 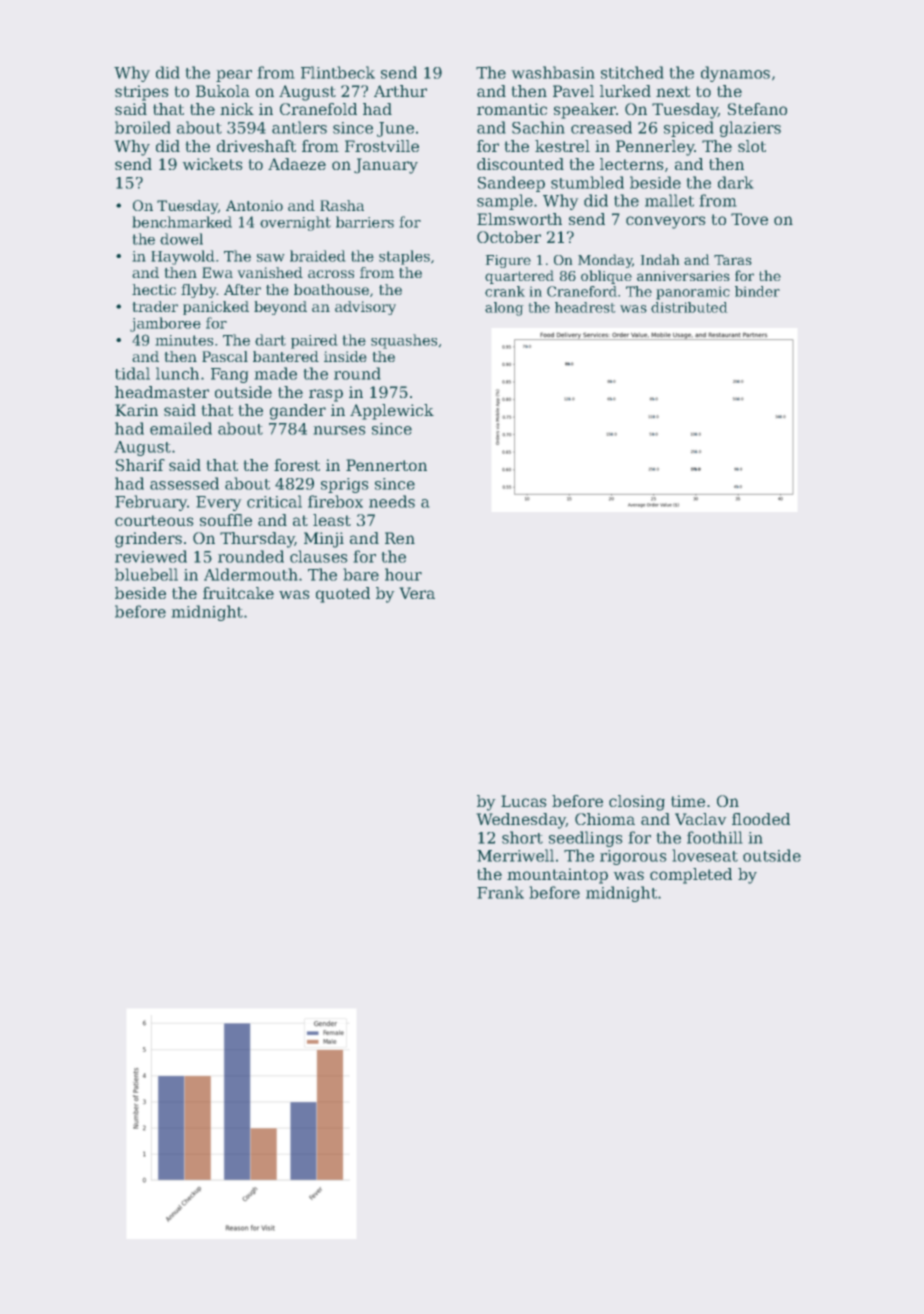 I want to click on lunch, so click(x=177, y=373).
